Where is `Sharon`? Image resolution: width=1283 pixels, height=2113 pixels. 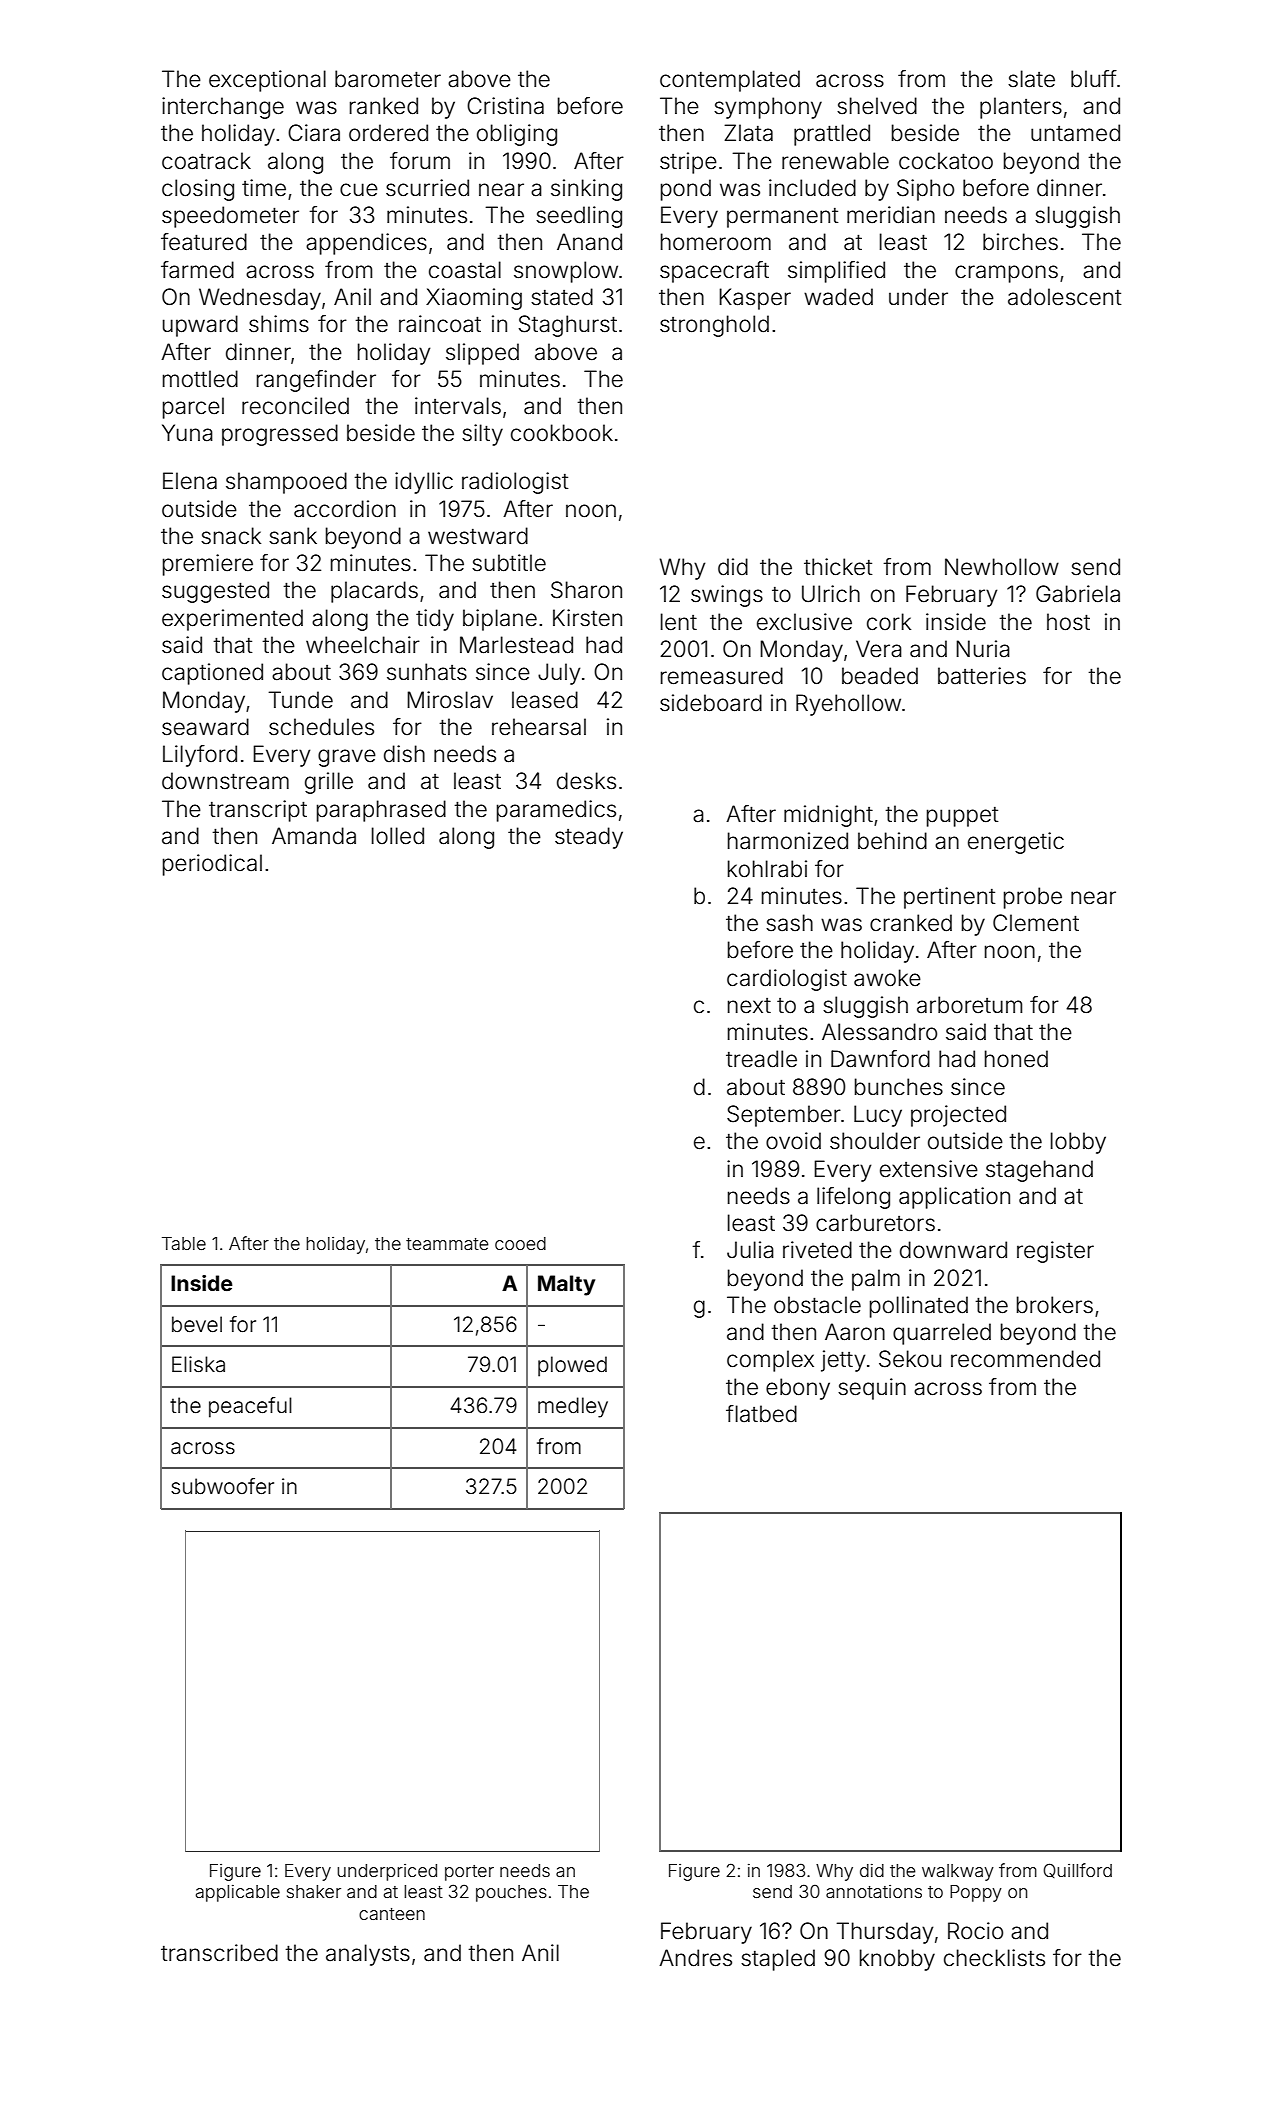 Sharon is located at coordinates (586, 590).
